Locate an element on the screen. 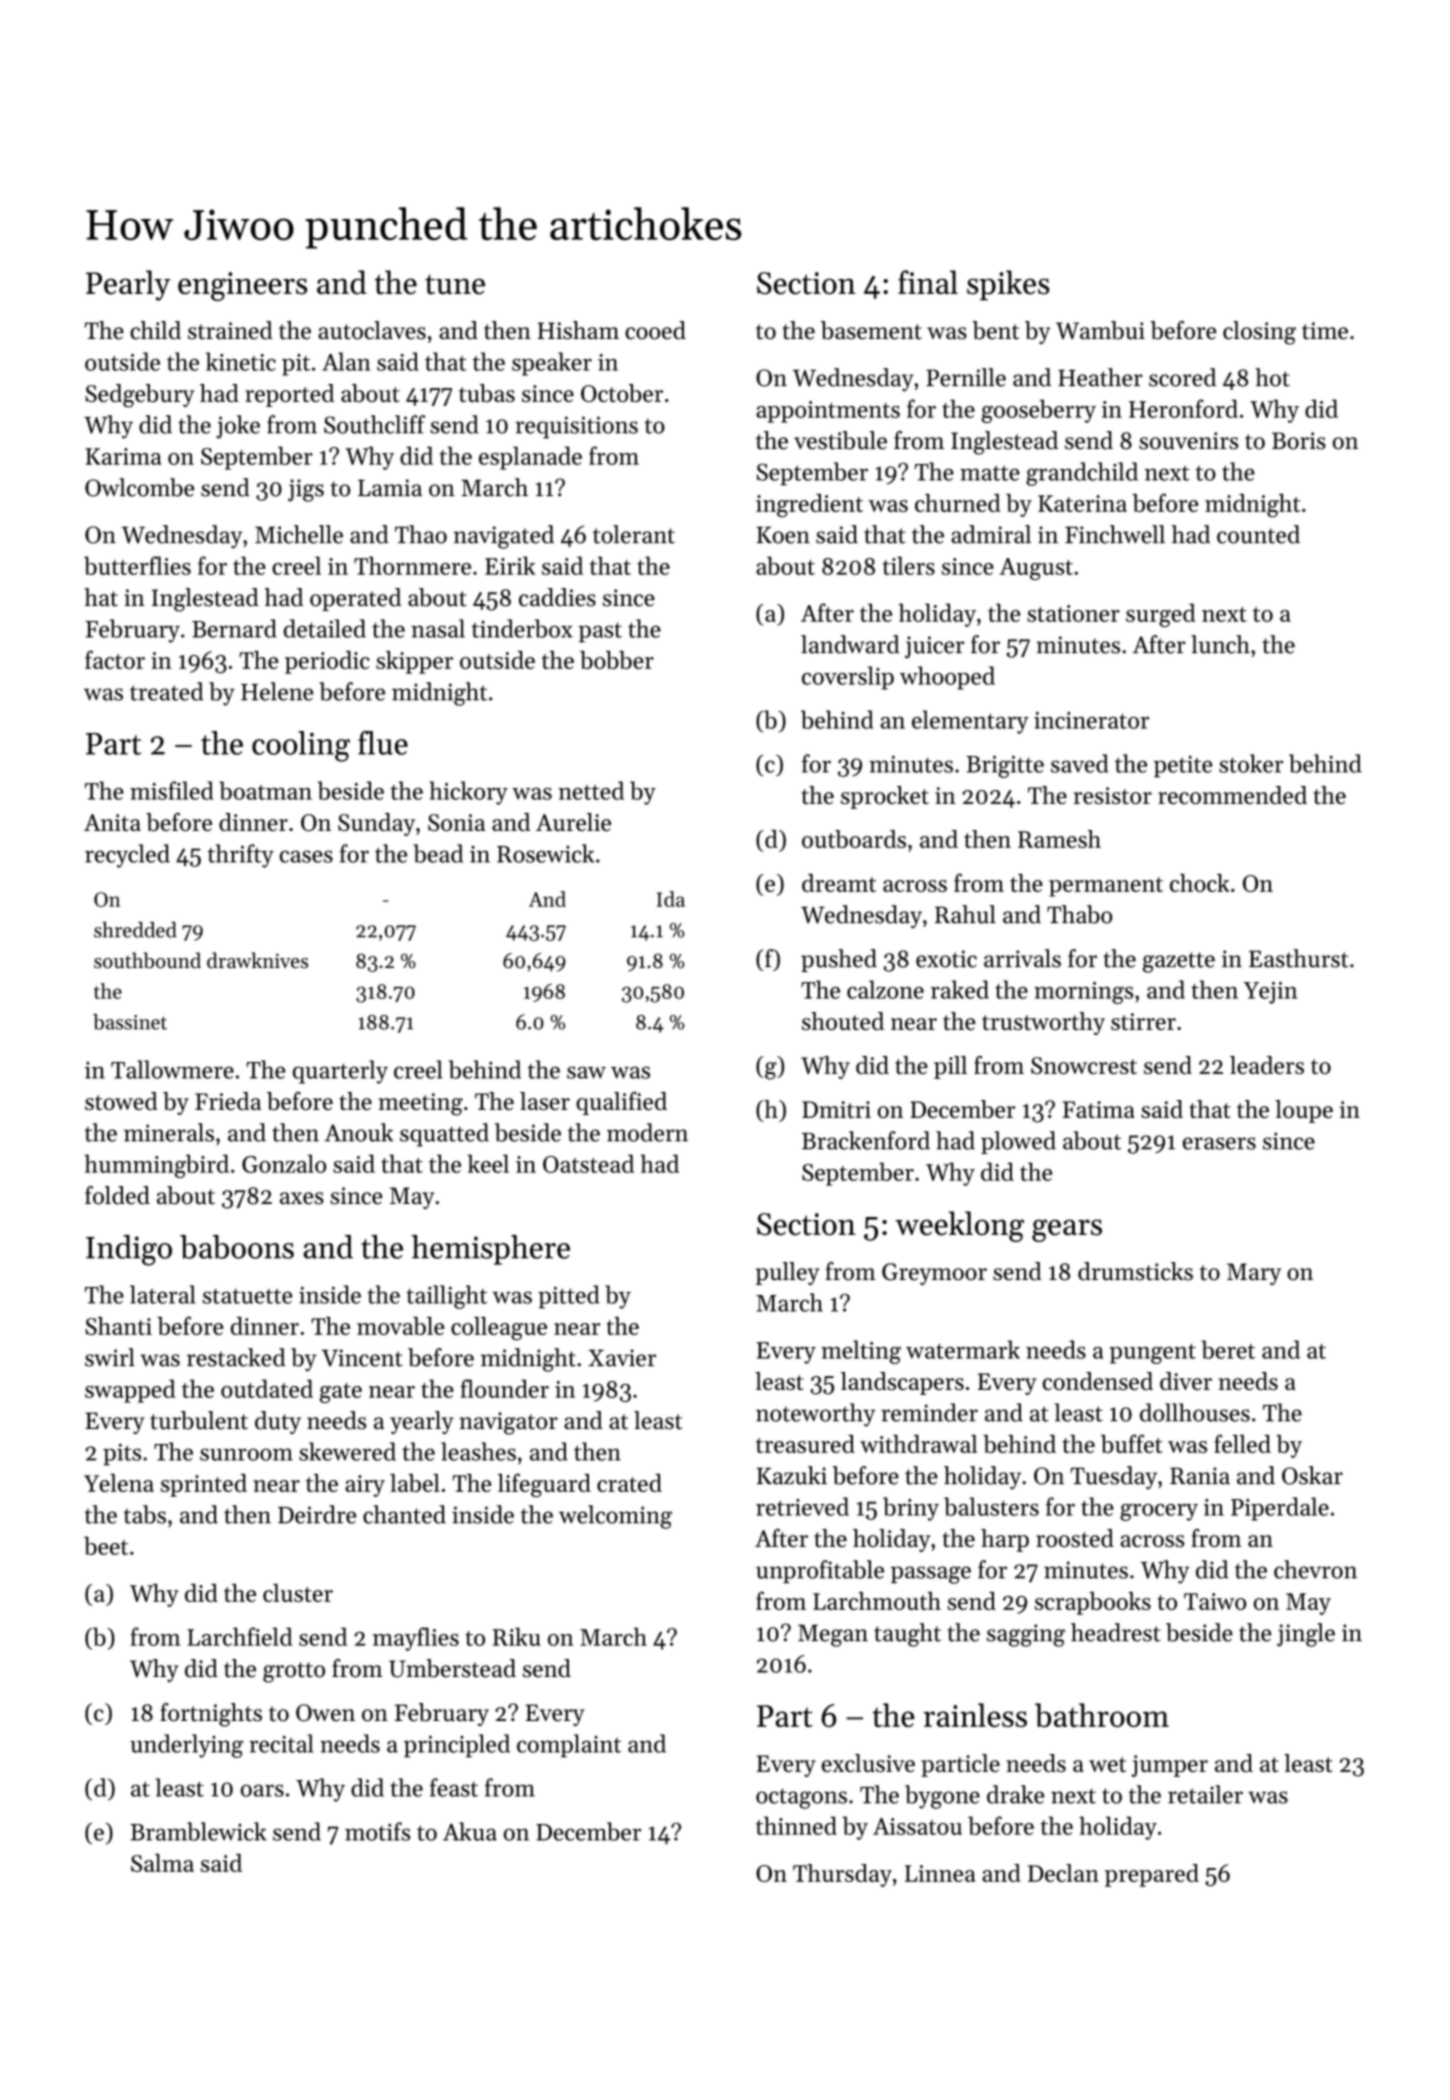  basement is located at coordinates (871, 330).
